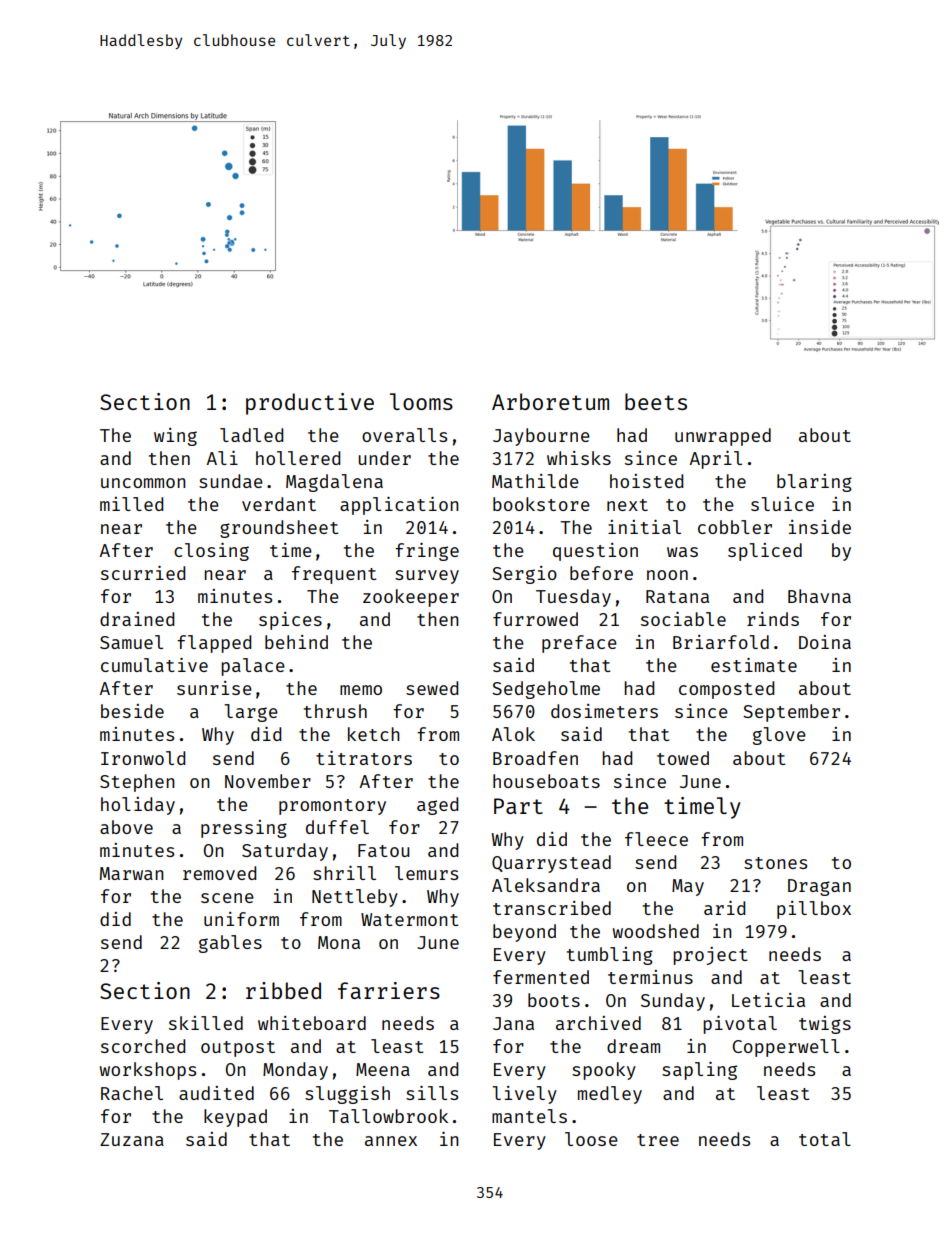 The image size is (952, 1233). What do you see at coordinates (529, 1116) in the image?
I see `mantels` at bounding box center [529, 1116].
